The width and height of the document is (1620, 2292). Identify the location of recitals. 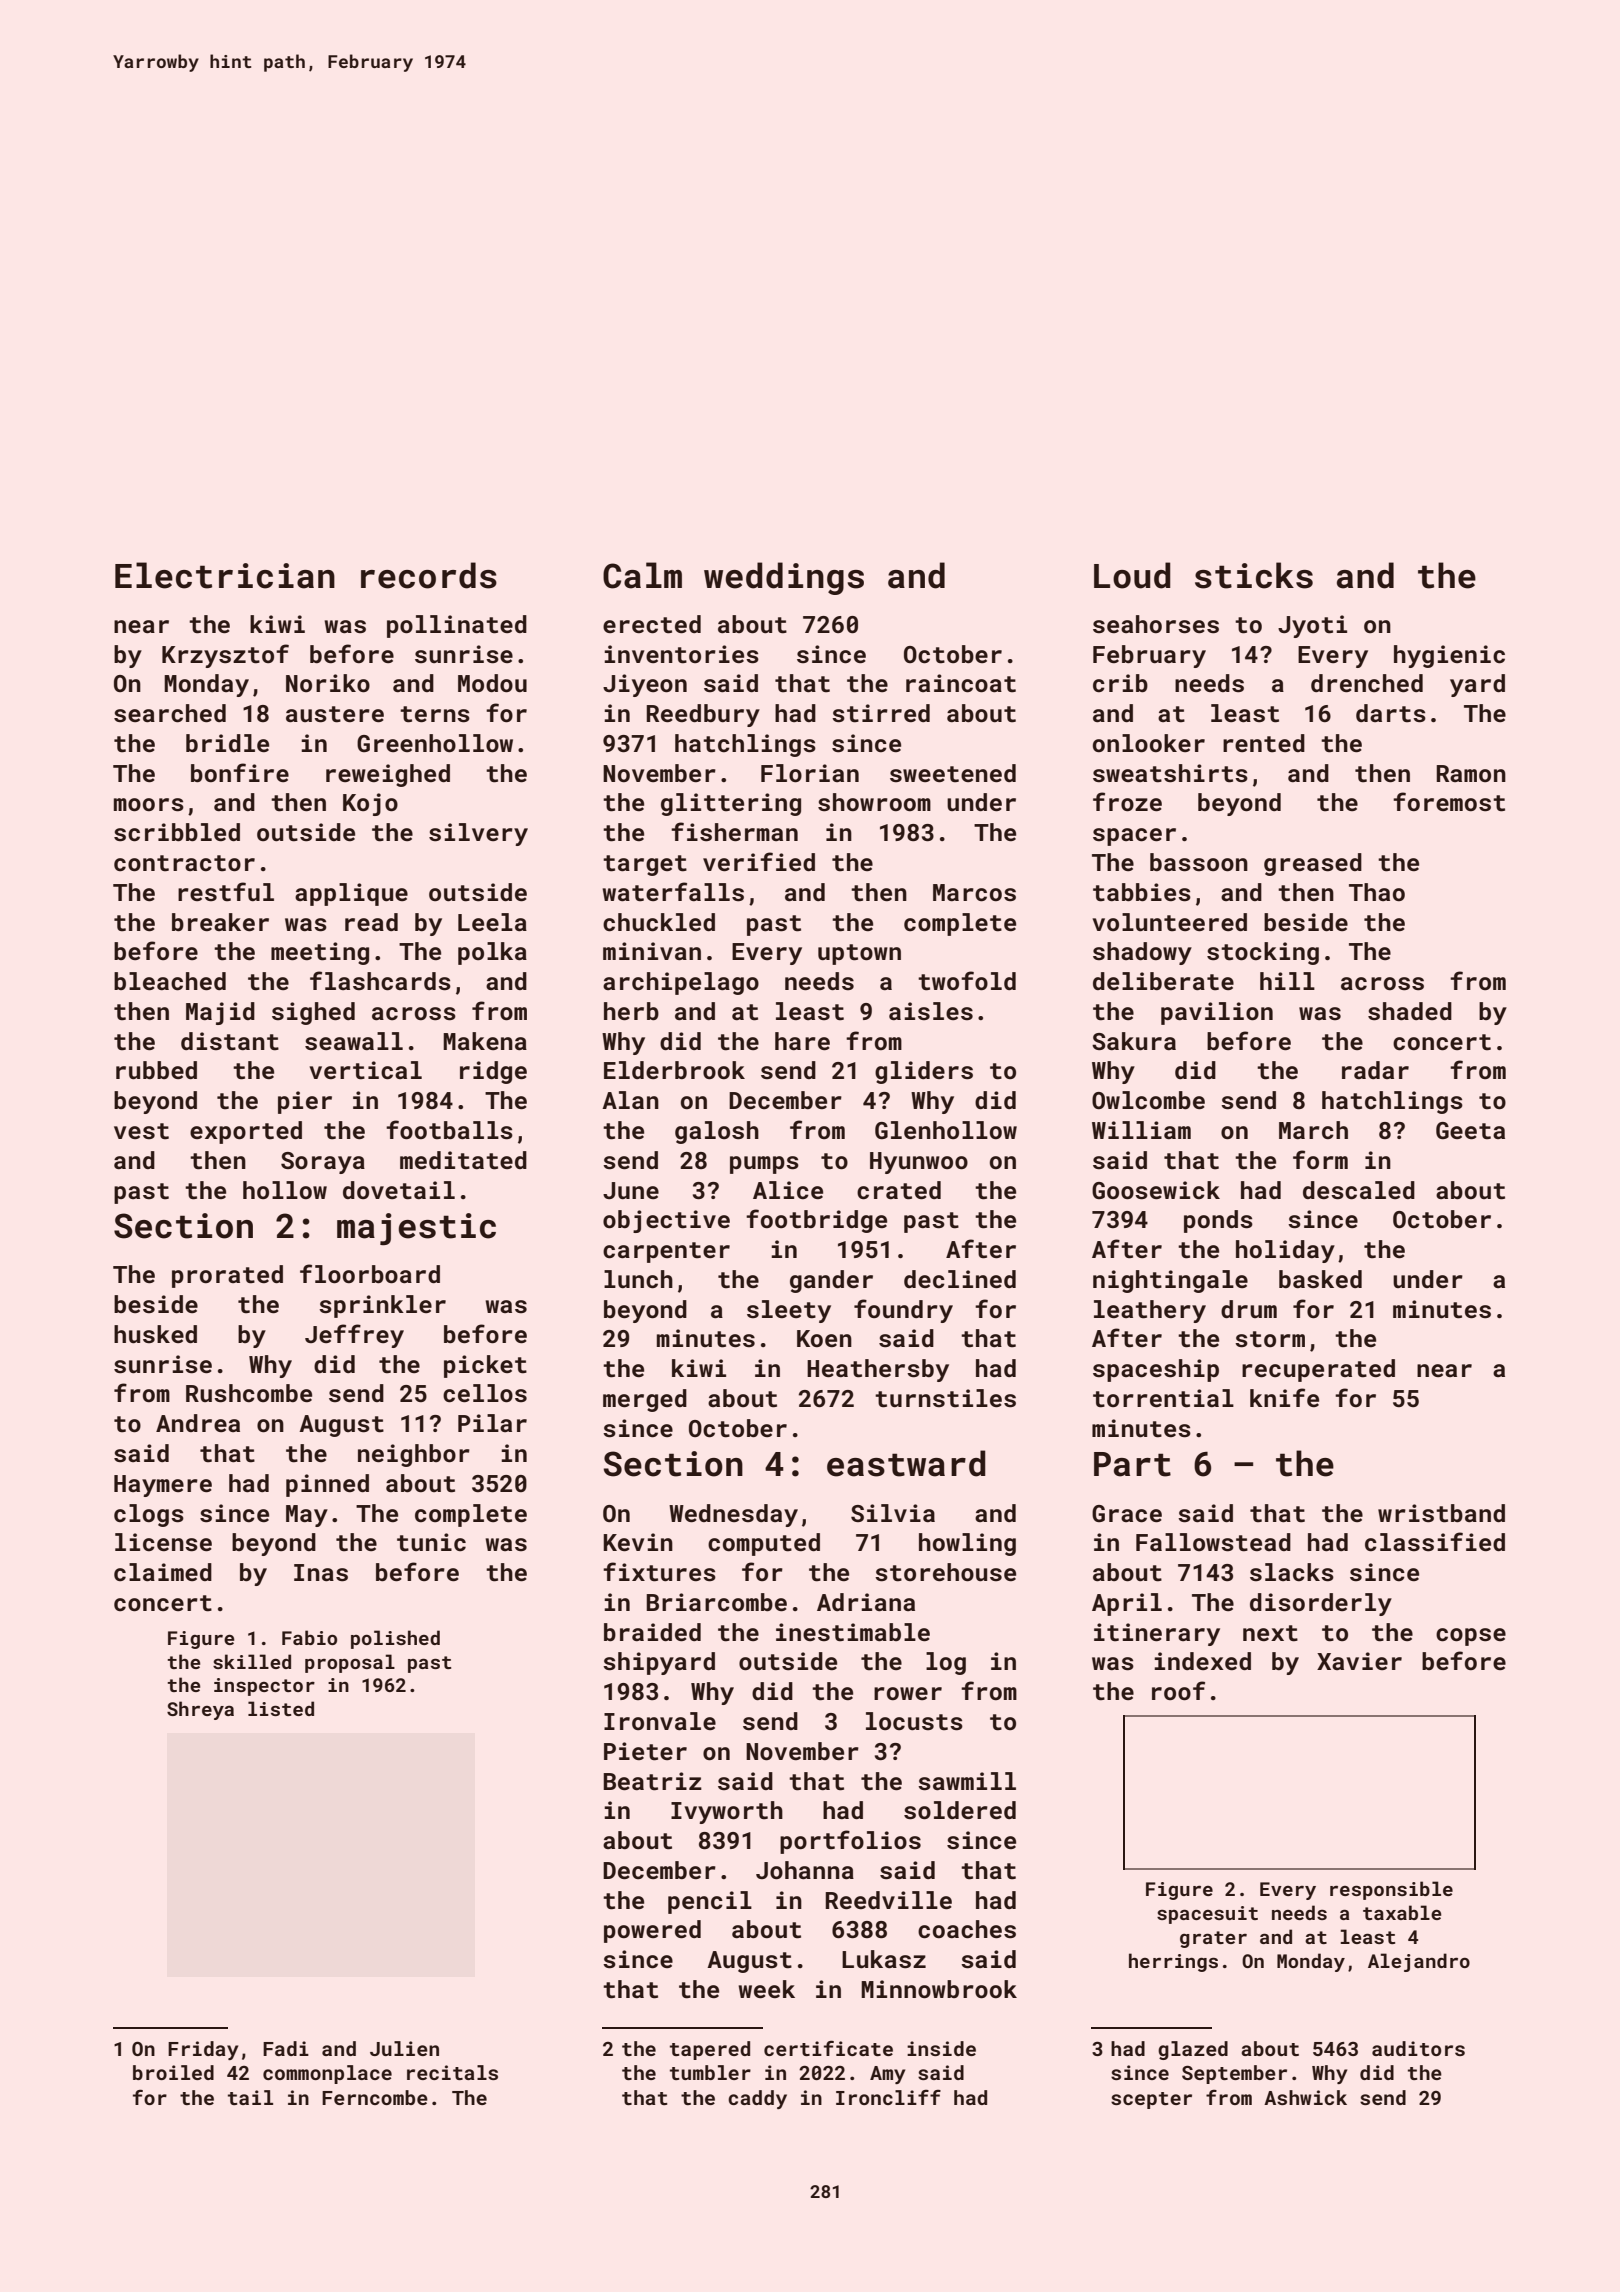
(452, 2072).
